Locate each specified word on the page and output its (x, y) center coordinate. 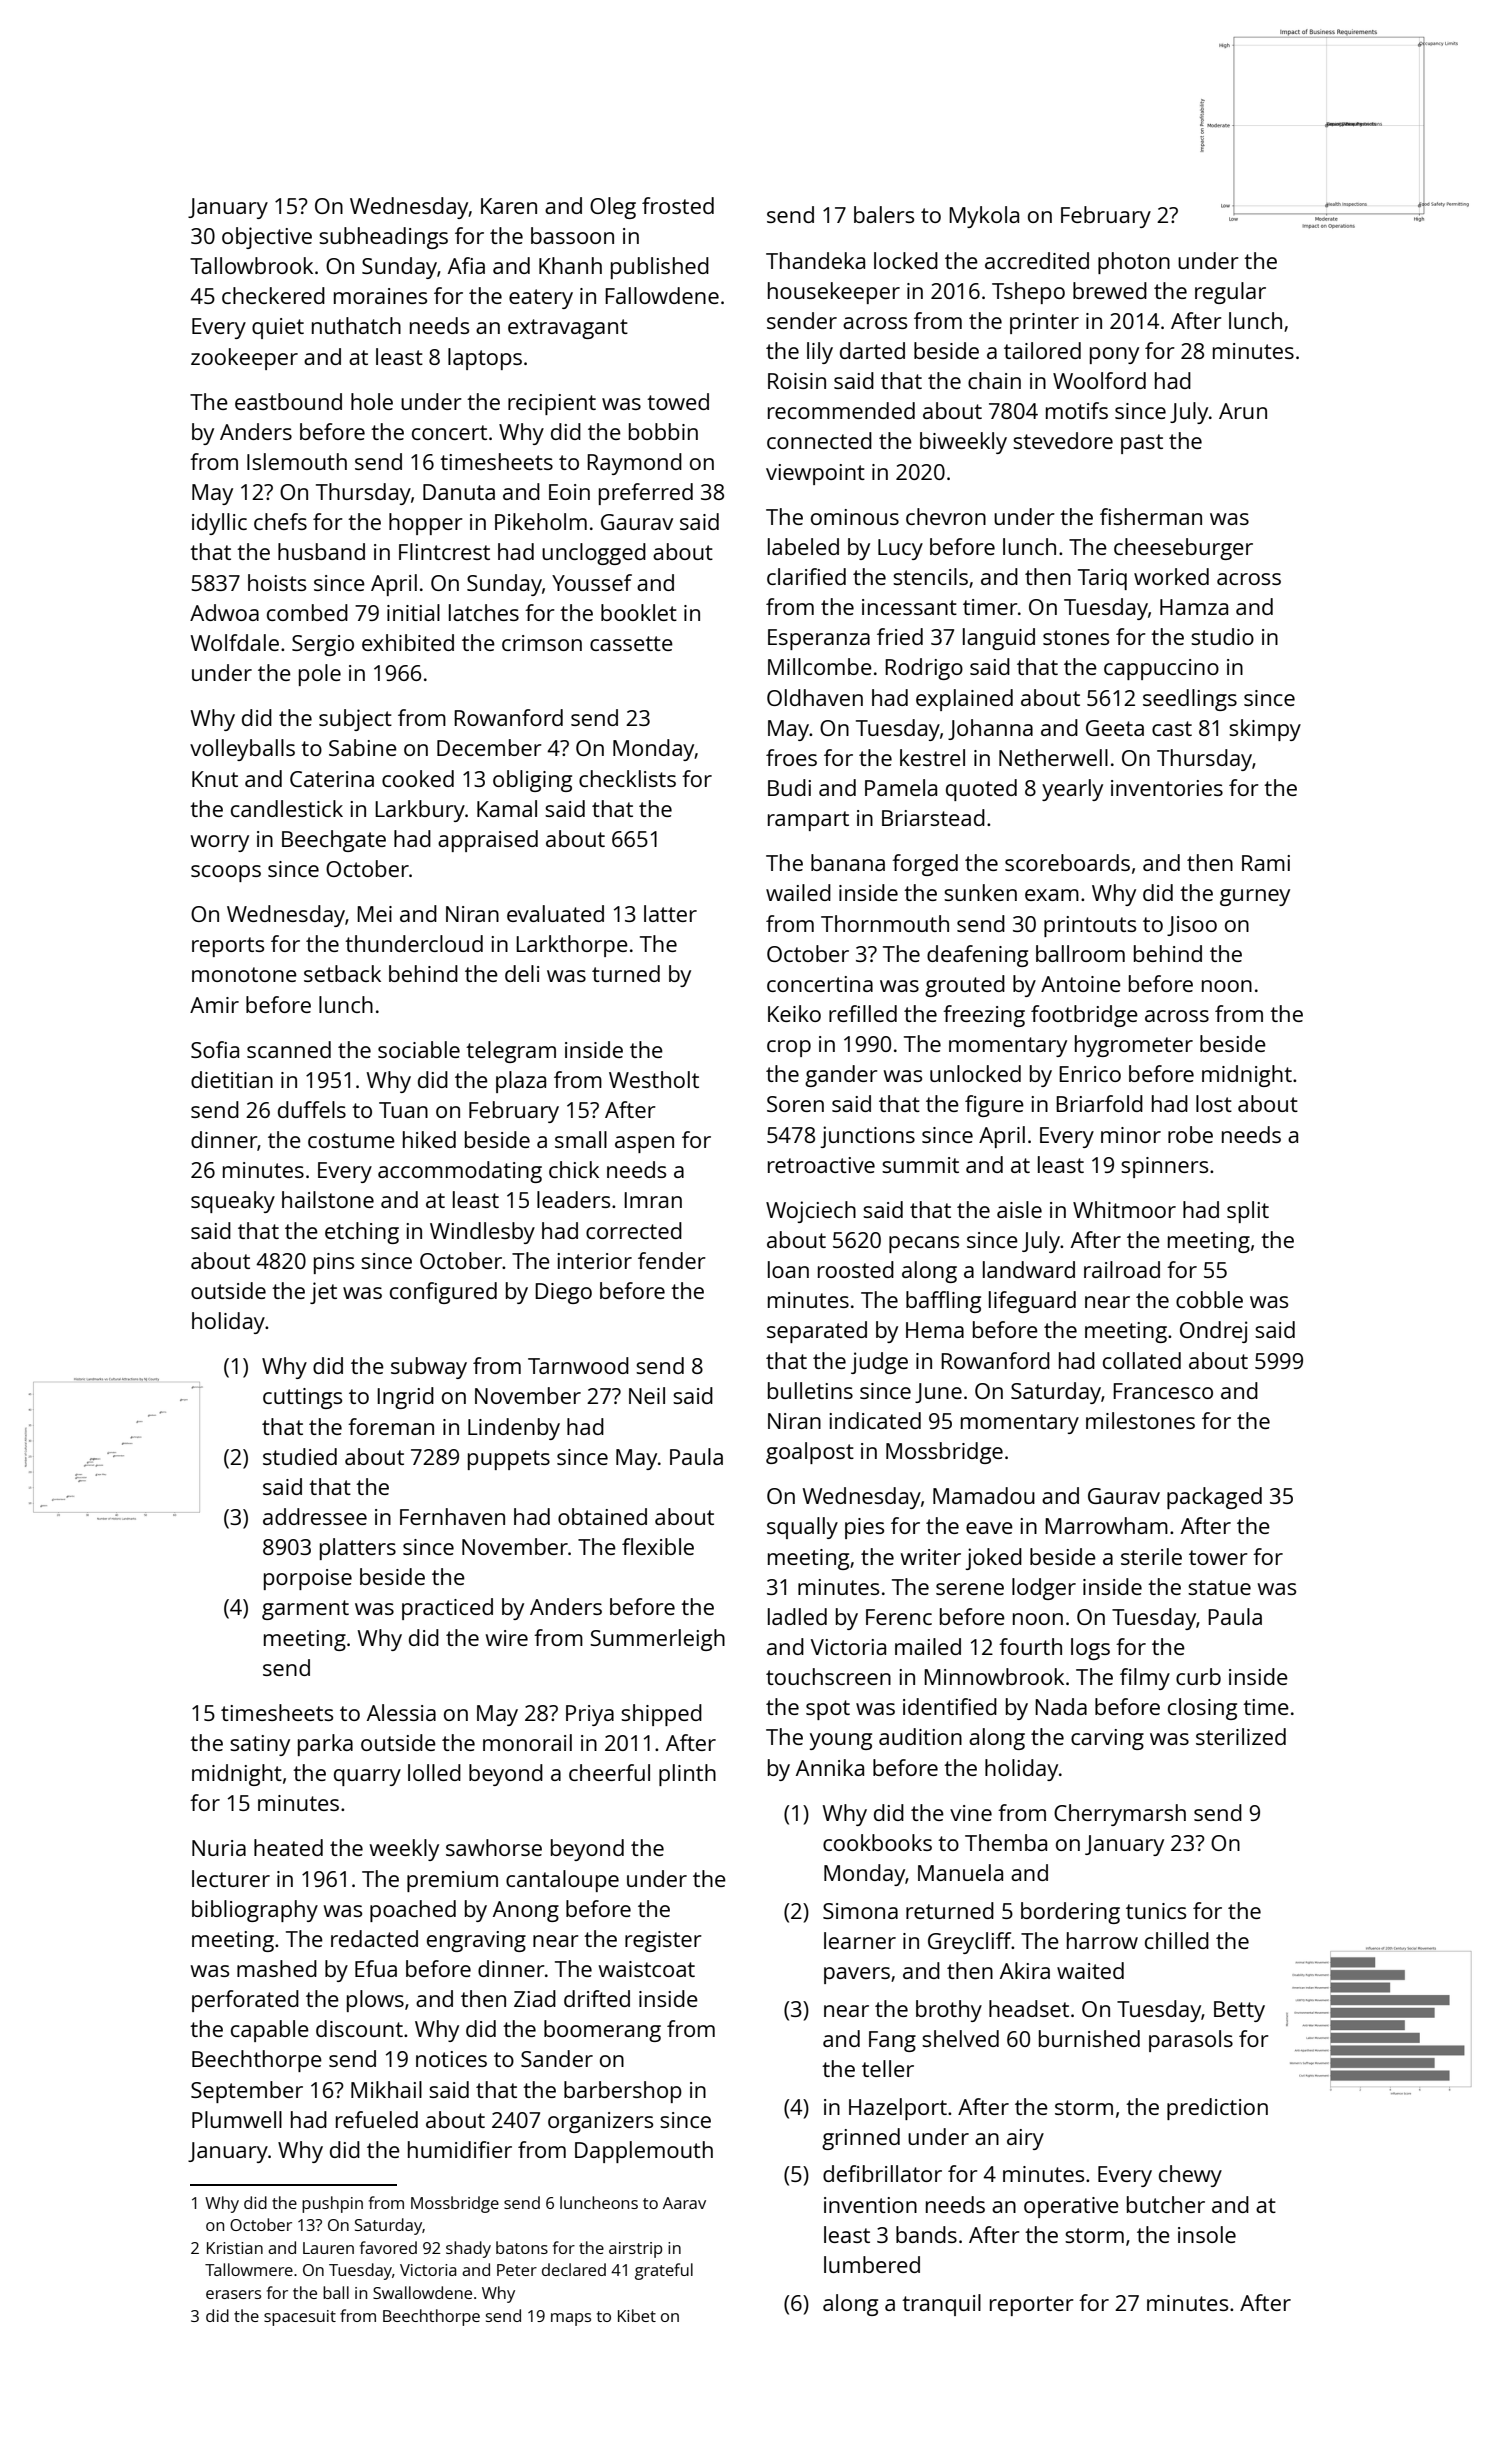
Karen (509, 206)
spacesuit (300, 2318)
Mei (374, 914)
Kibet (637, 2315)
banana (848, 862)
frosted (678, 205)
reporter (1032, 2306)
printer (1044, 323)
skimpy (1265, 730)
